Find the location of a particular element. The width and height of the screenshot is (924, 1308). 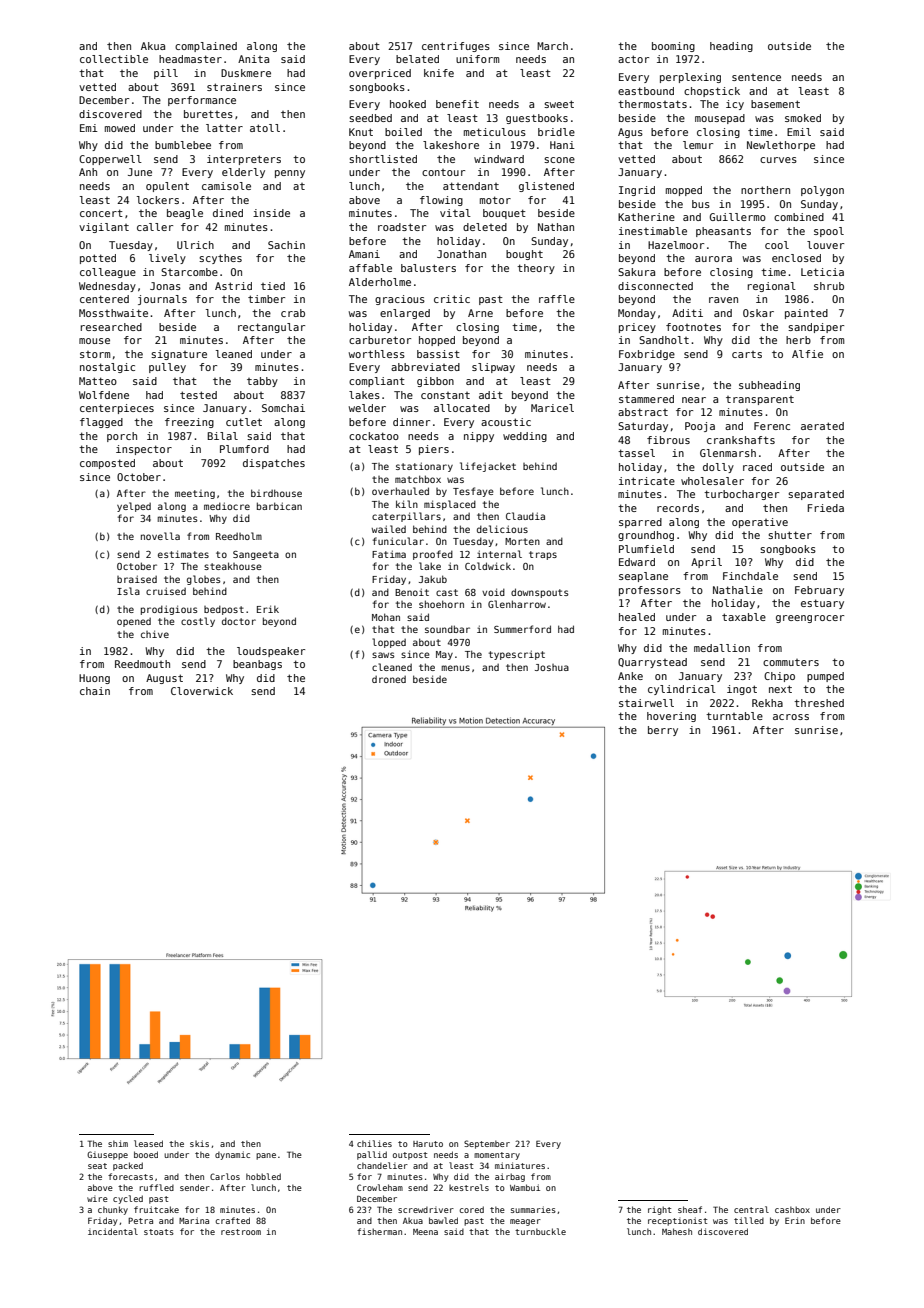

estuary is located at coordinates (822, 604).
